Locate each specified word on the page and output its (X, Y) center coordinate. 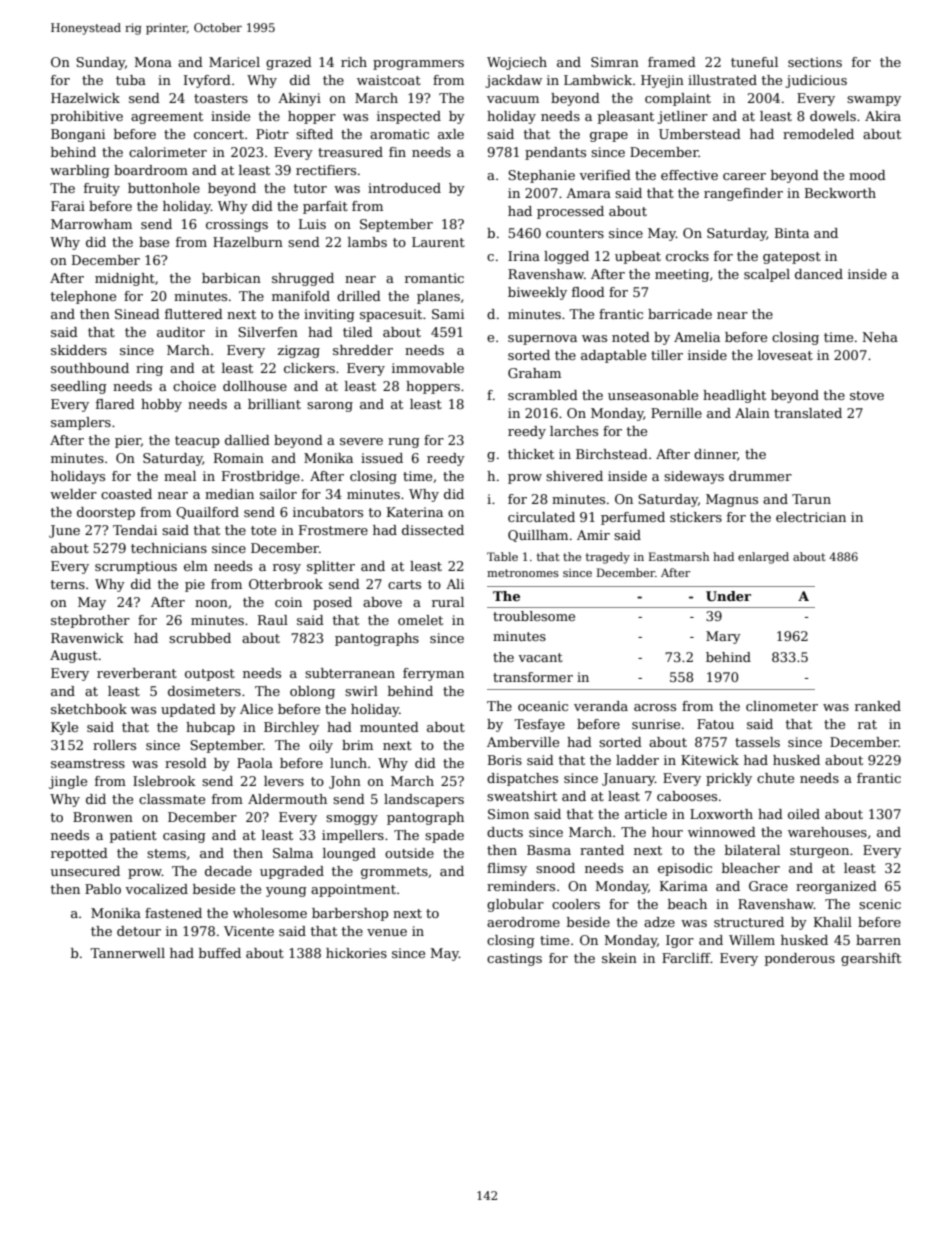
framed (672, 62)
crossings (237, 225)
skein (619, 958)
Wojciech (517, 63)
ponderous (800, 959)
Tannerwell (127, 953)
